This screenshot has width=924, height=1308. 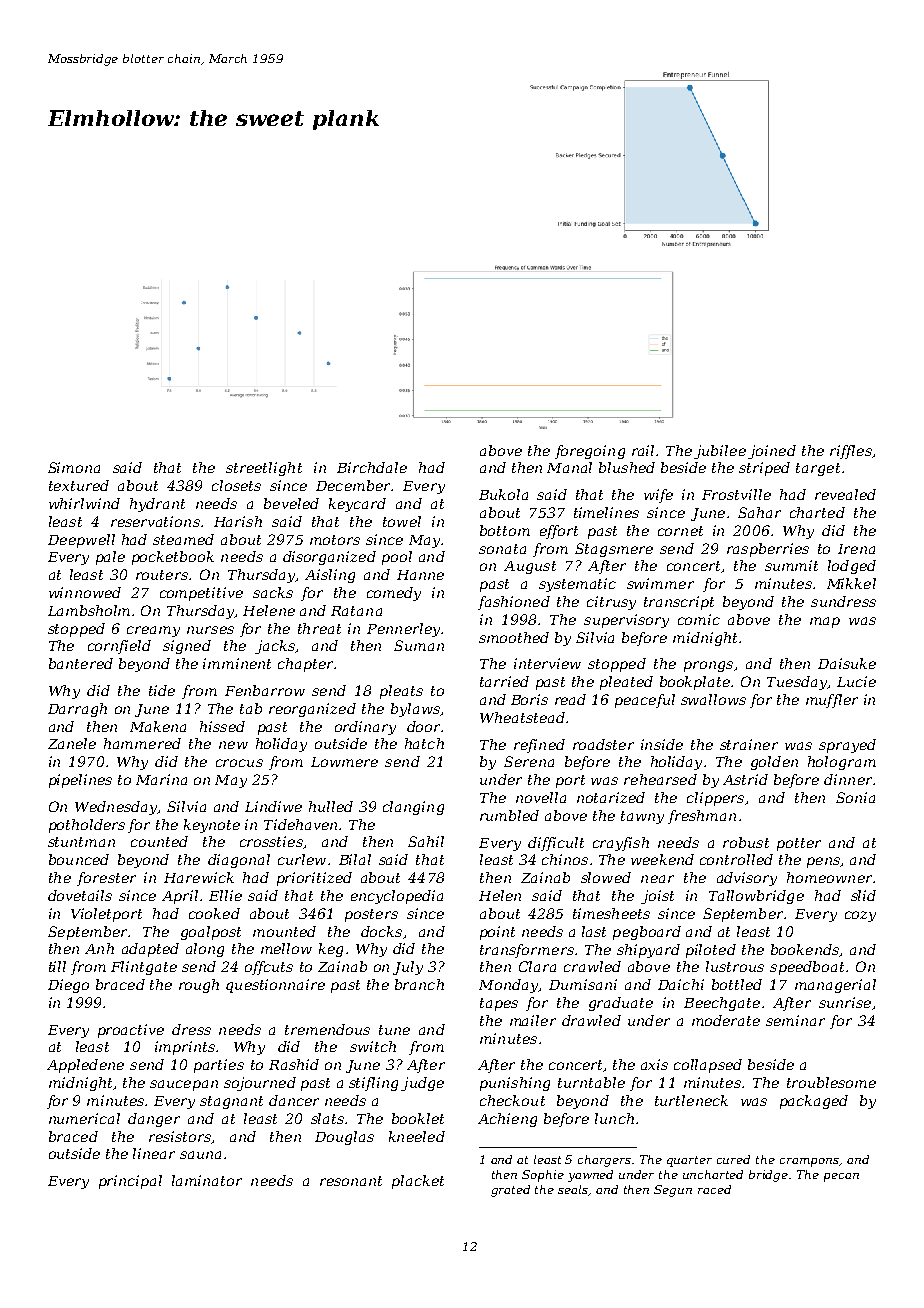 I want to click on potholders, so click(x=87, y=826).
